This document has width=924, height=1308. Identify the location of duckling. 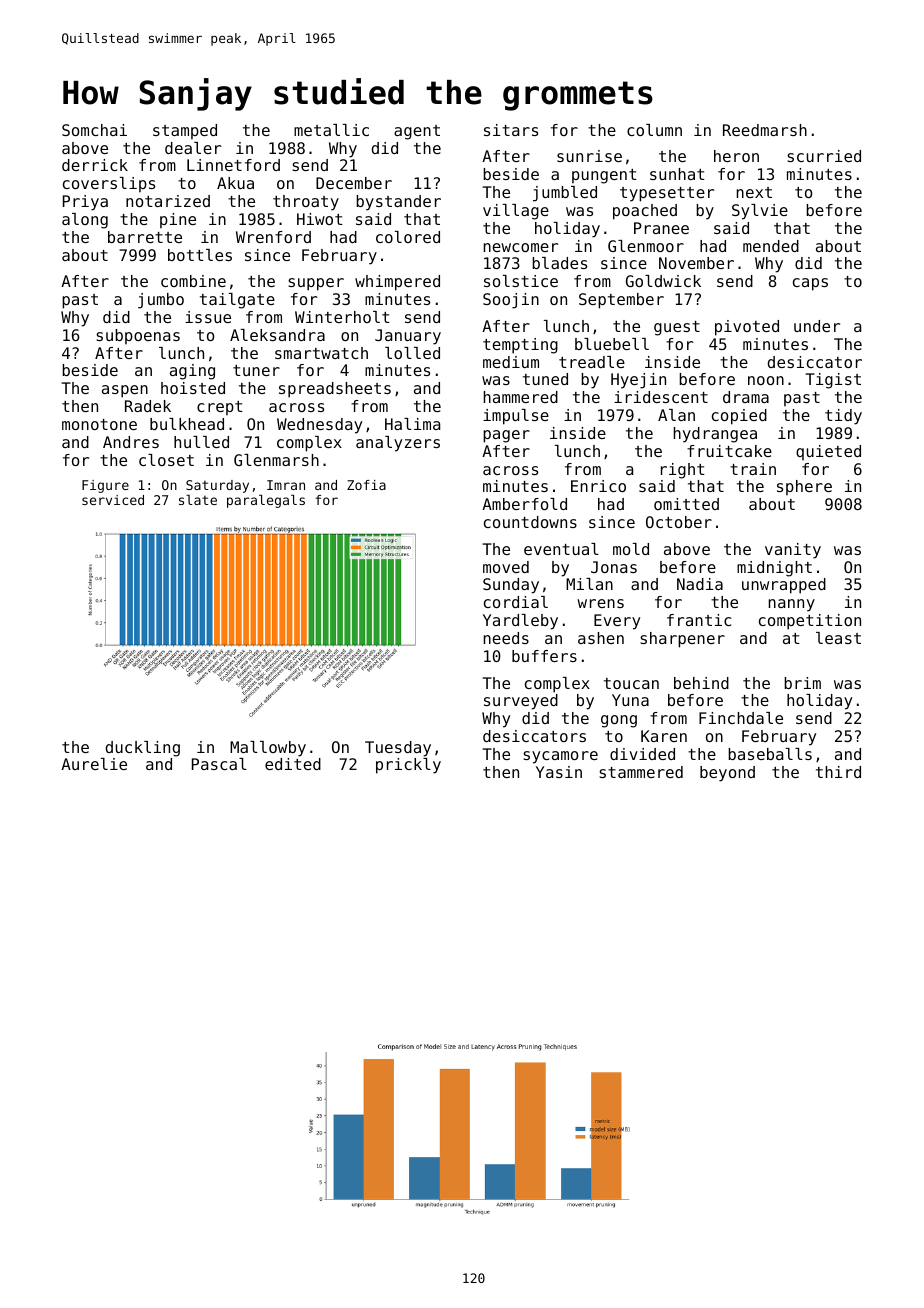
(142, 749).
